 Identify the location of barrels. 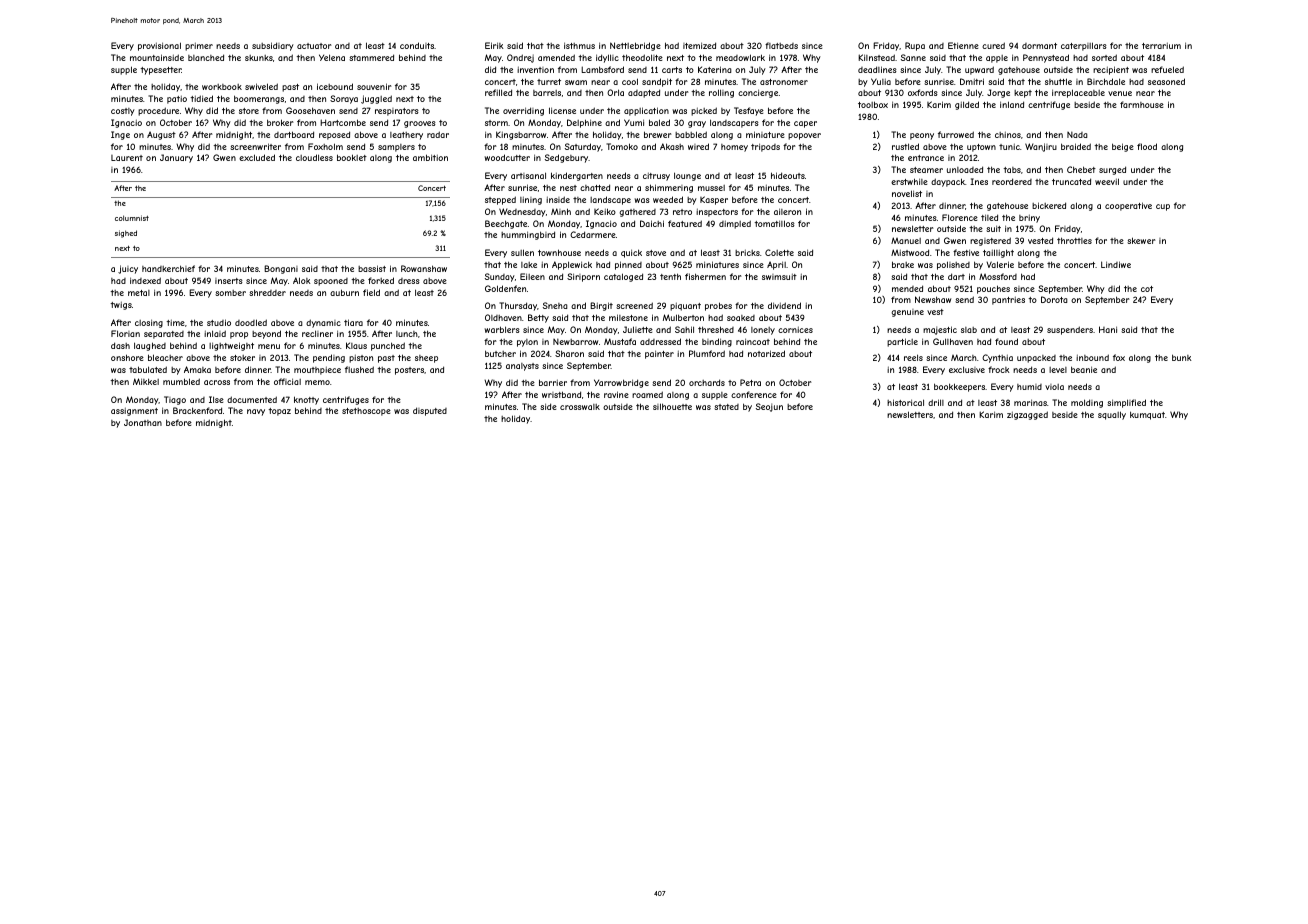
(547, 93).
